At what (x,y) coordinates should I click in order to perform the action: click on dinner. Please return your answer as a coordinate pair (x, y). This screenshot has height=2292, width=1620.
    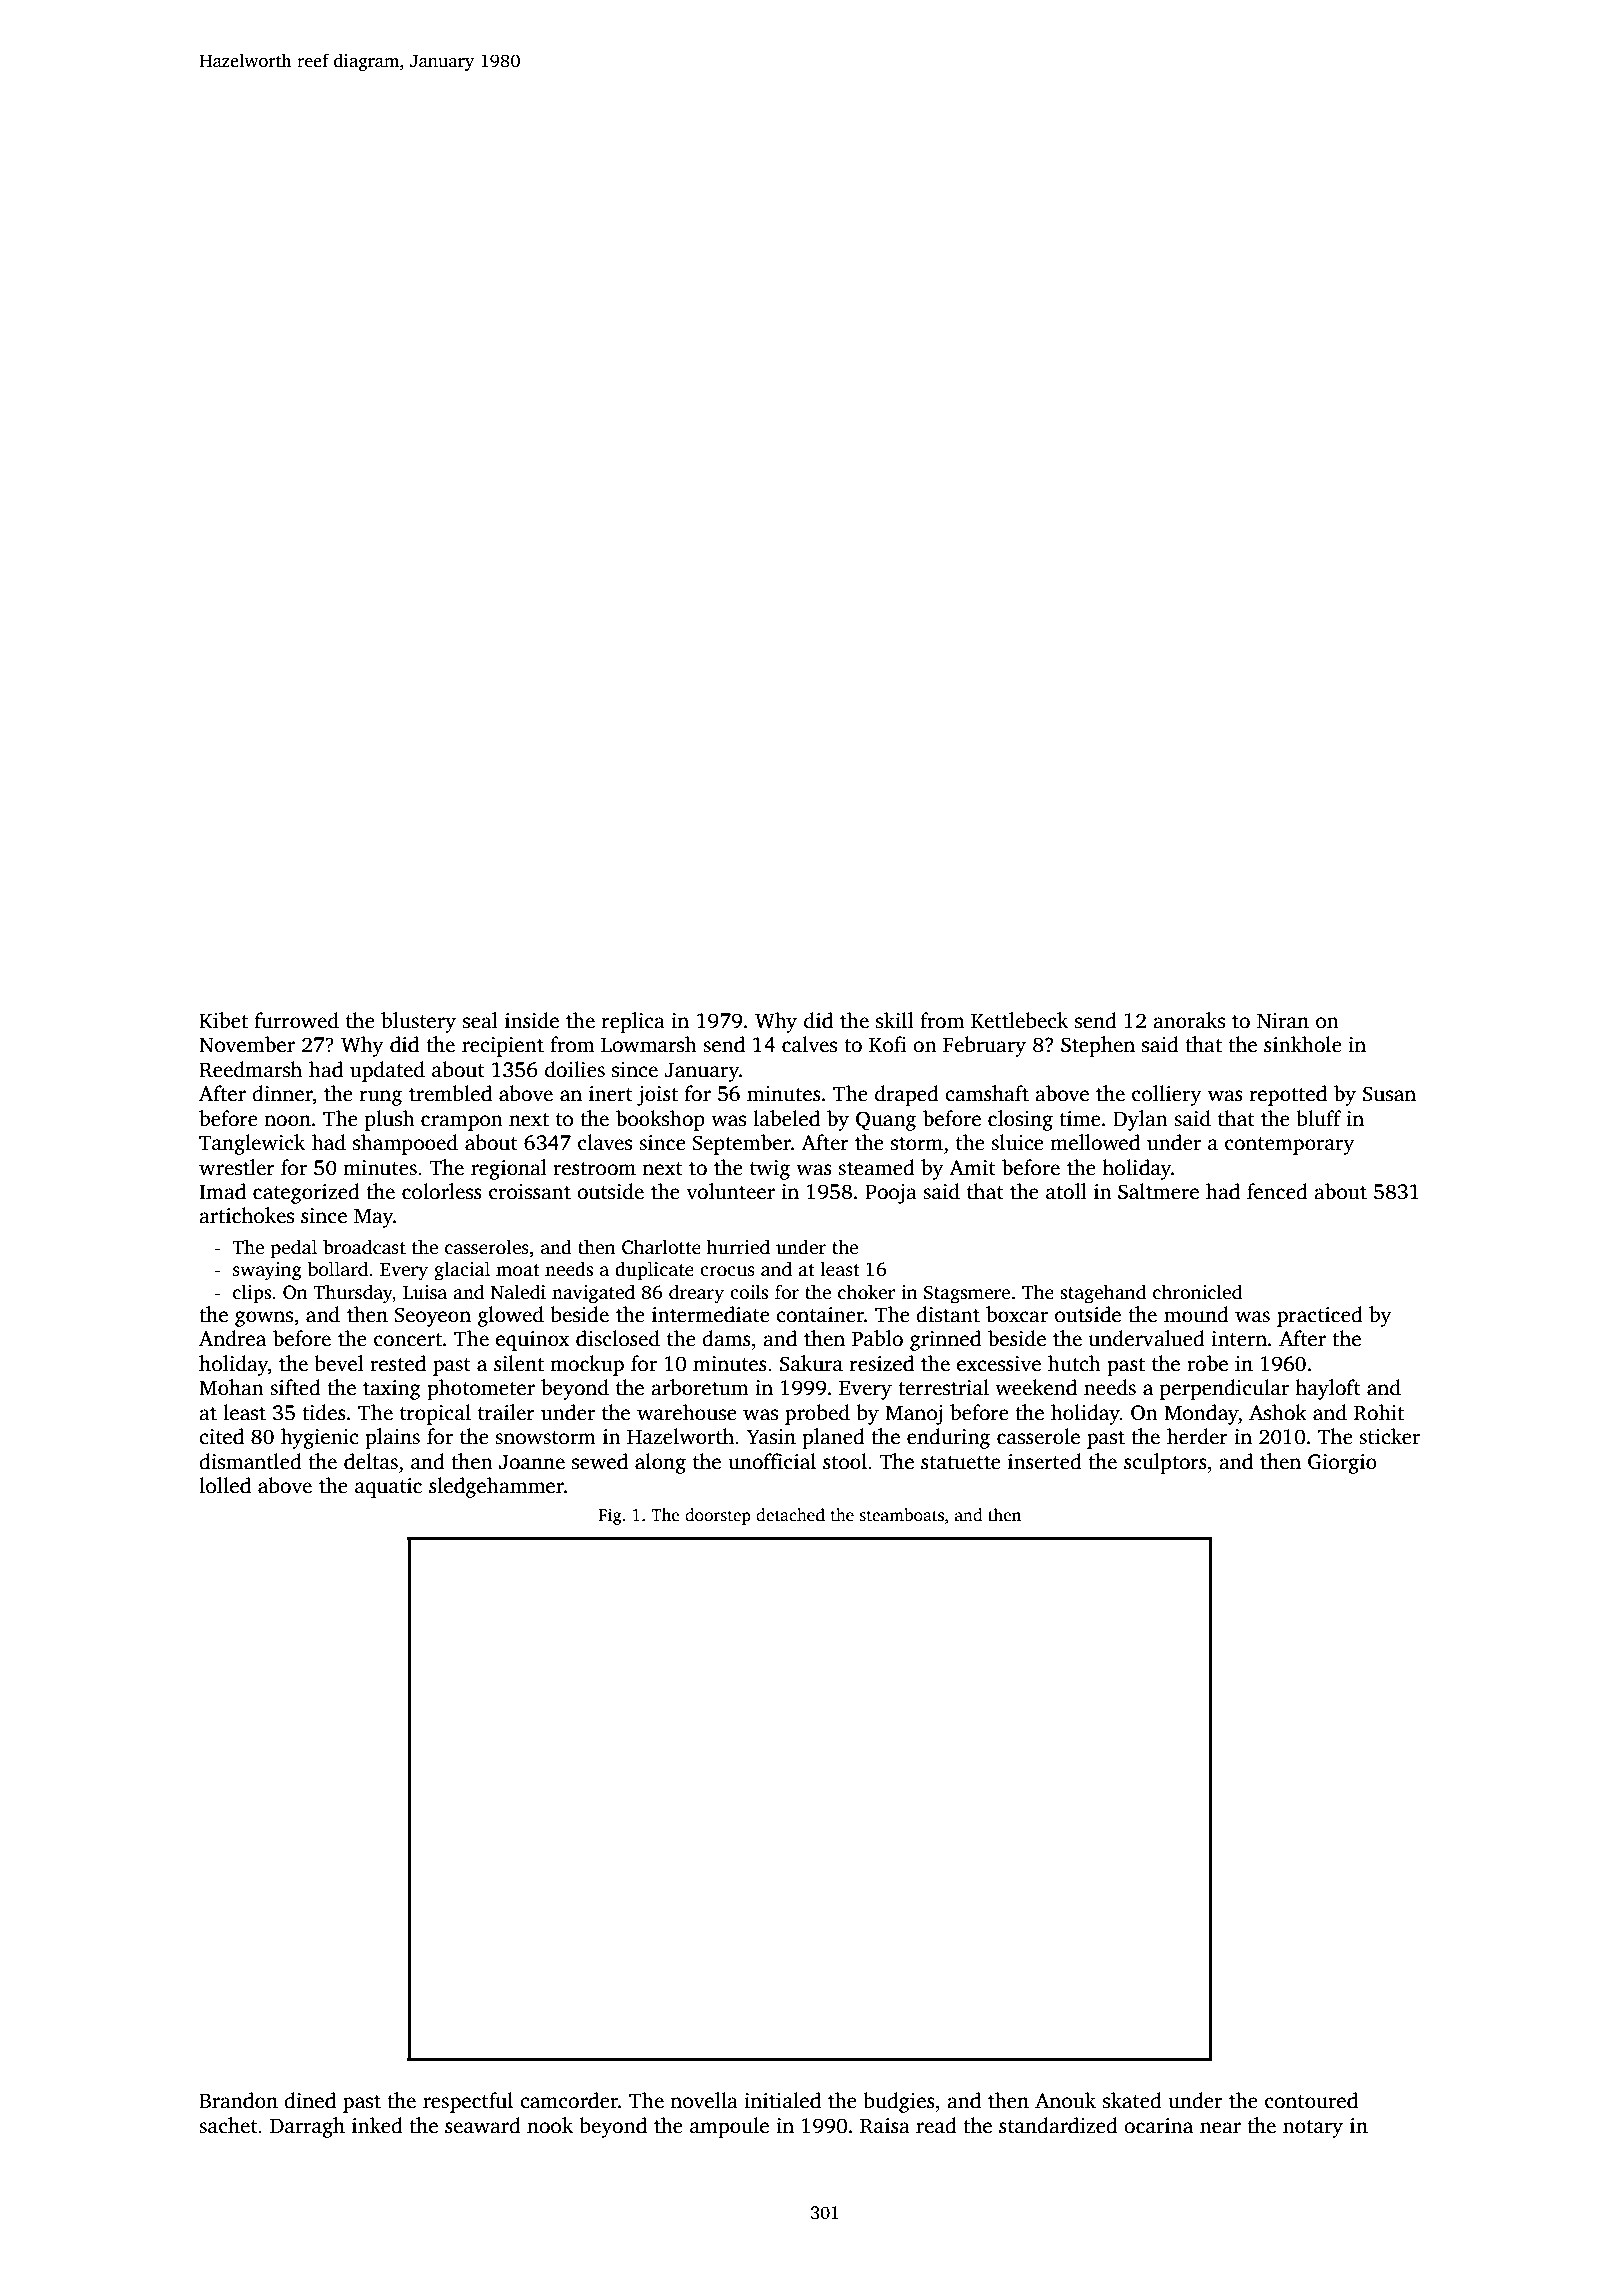
    Looking at the image, I should click on (282, 1093).
